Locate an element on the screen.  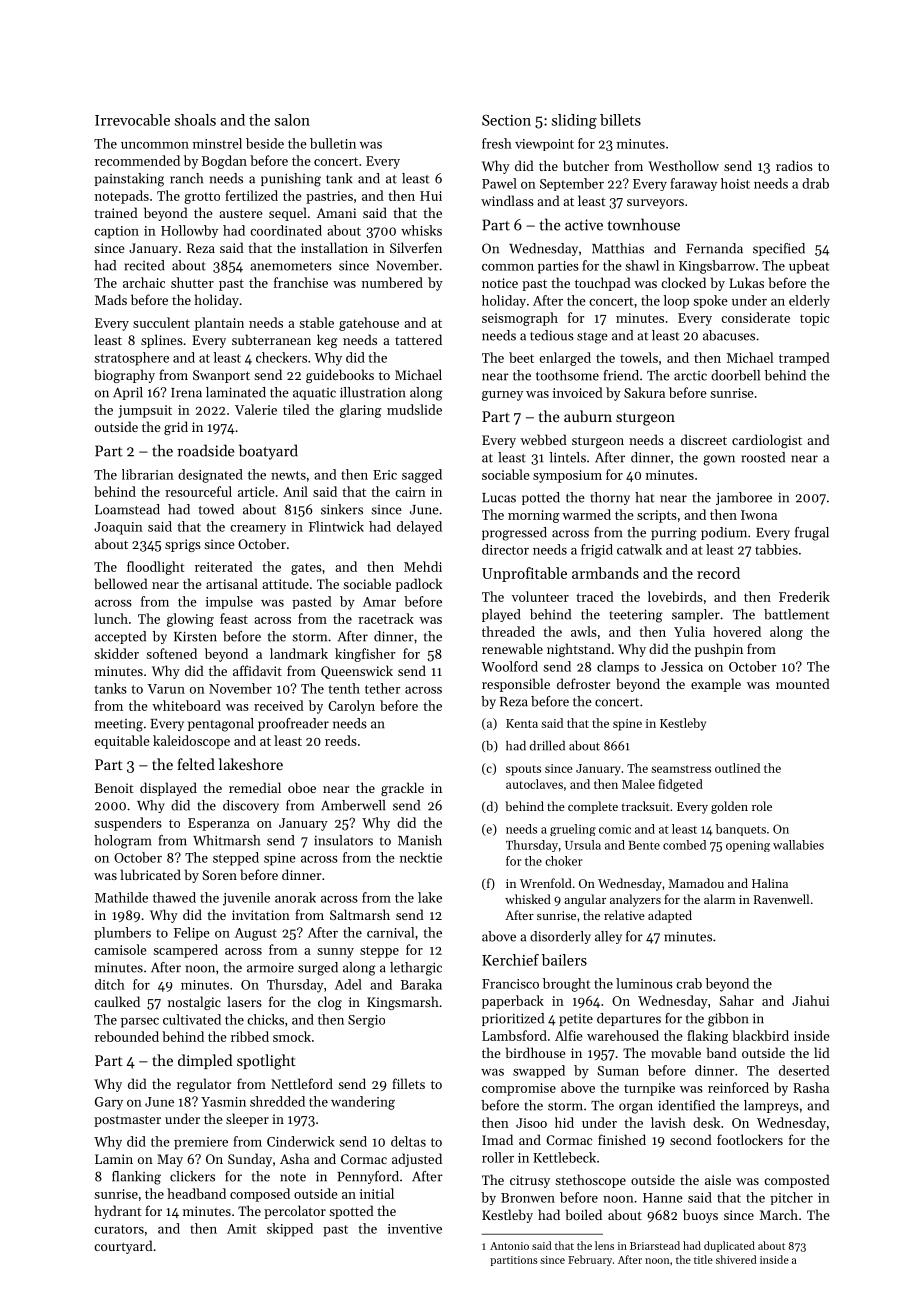
deltas is located at coordinates (408, 1141).
